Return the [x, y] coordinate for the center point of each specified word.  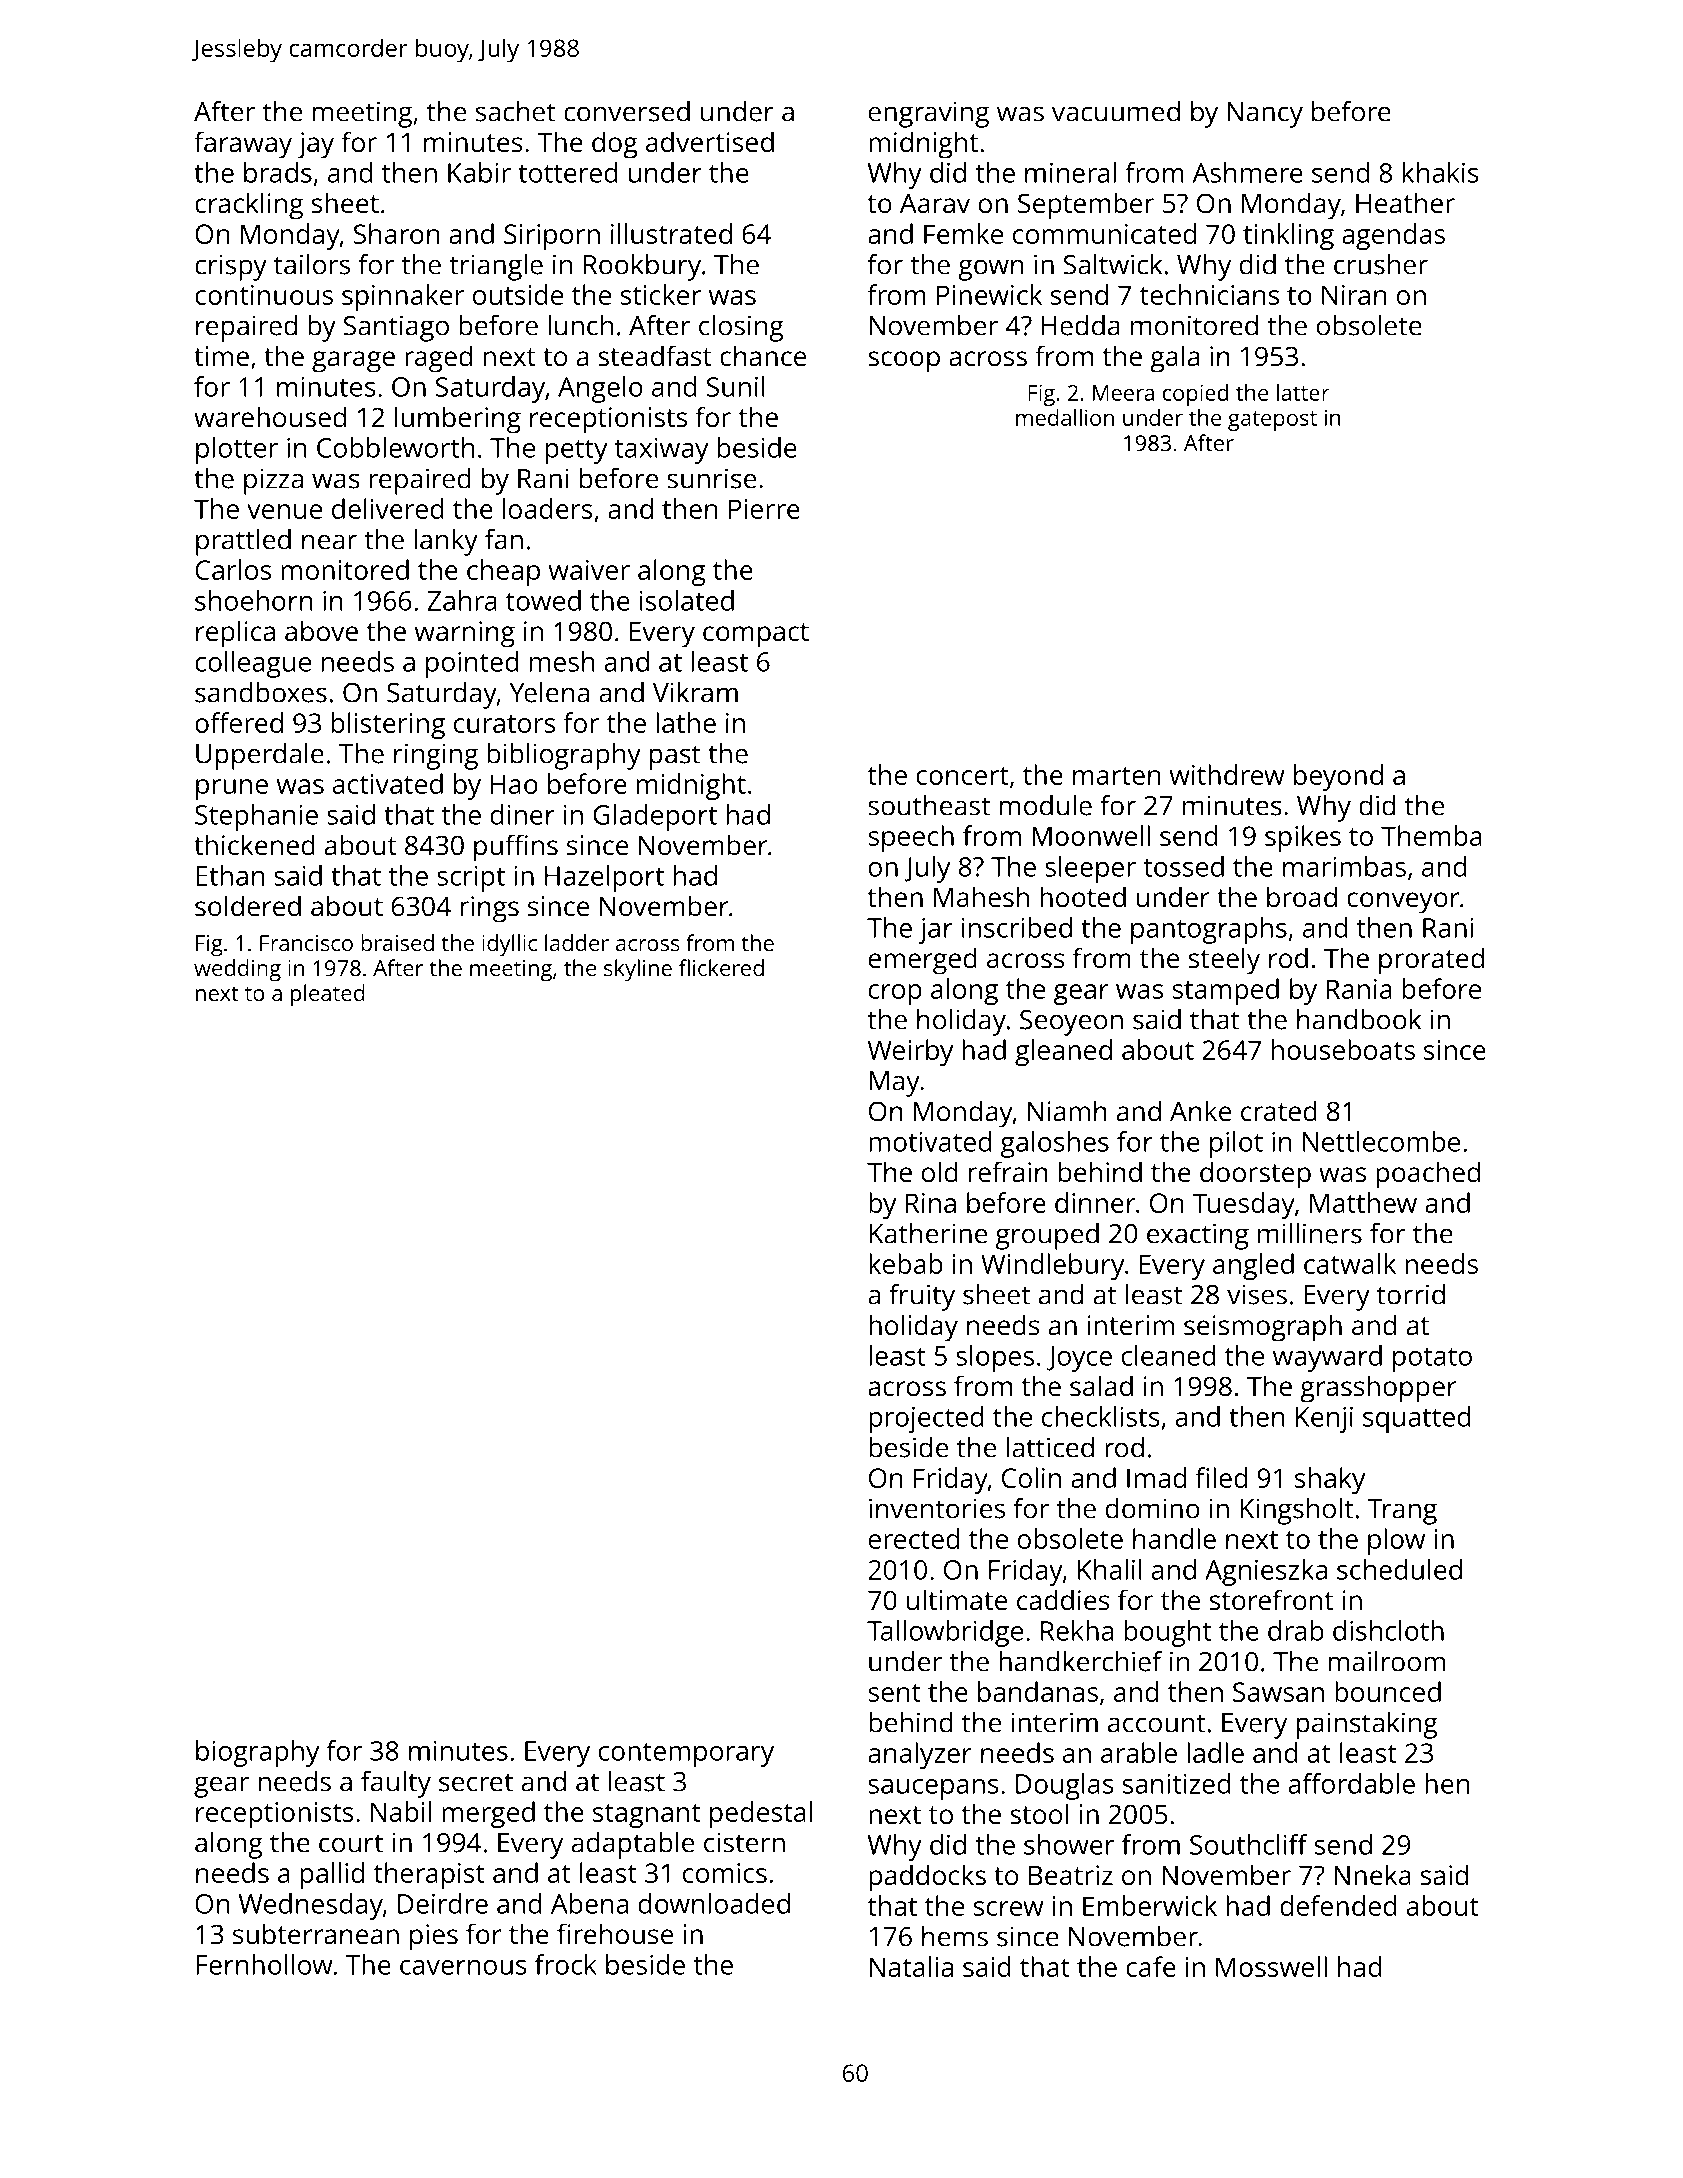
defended [1338, 1905]
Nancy [1265, 115]
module [1046, 805]
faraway [243, 145]
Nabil [401, 1811]
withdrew [1227, 774]
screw [1008, 1908]
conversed [627, 111]
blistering [388, 725]
